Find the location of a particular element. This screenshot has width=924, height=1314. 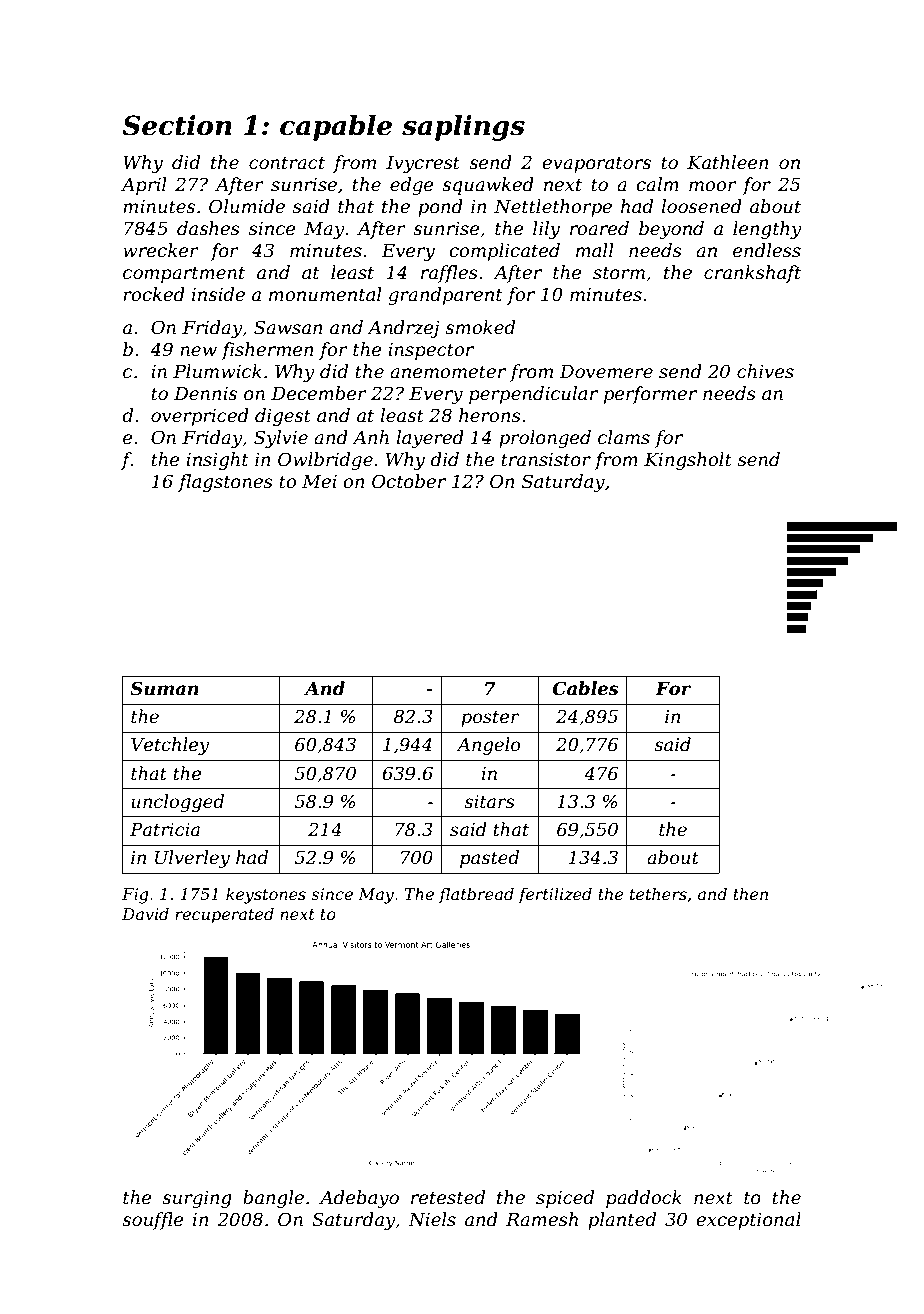

then is located at coordinates (750, 893).
